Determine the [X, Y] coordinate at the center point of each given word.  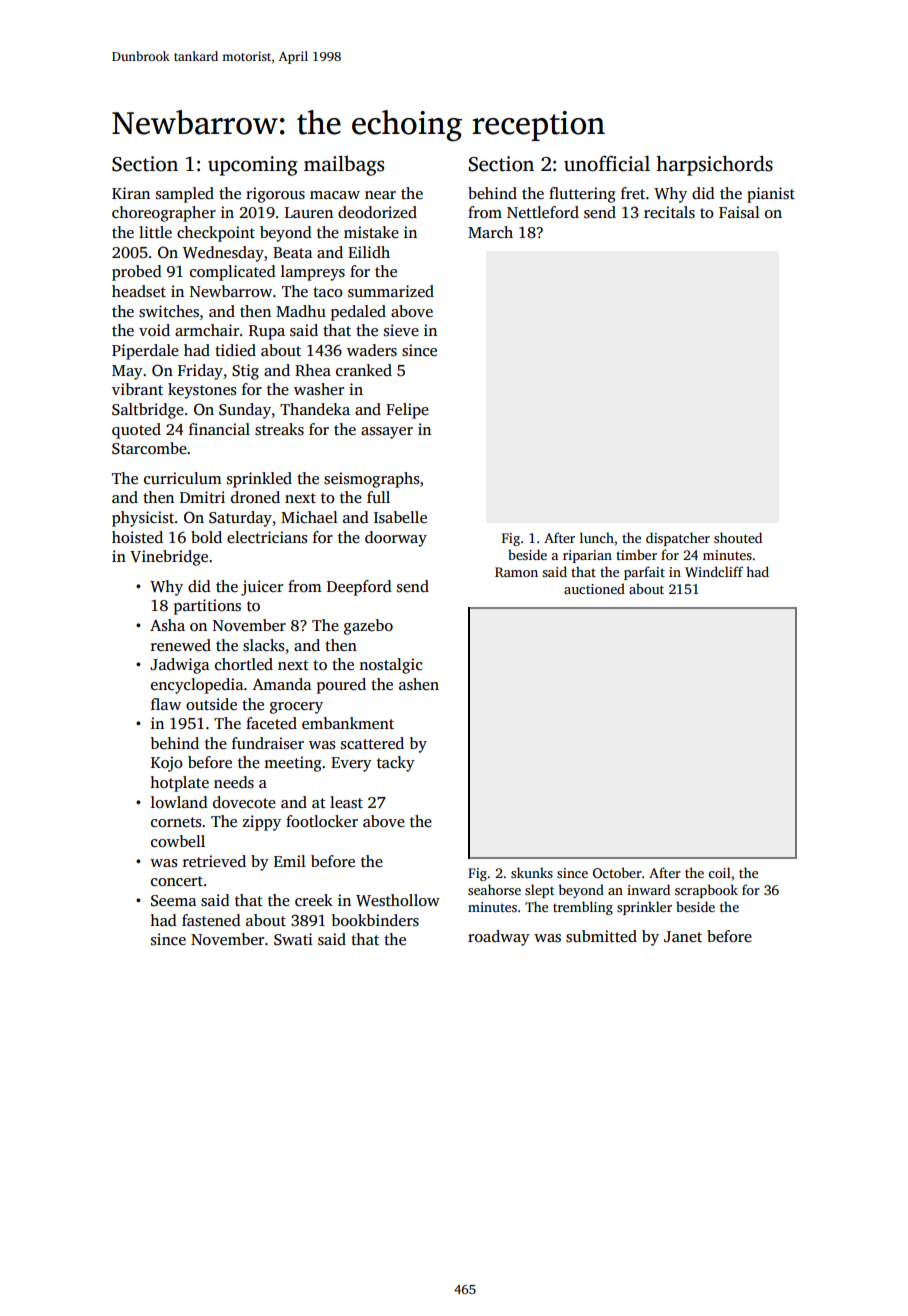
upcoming [253, 166]
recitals [669, 212]
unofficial [607, 163]
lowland [179, 802]
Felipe [407, 411]
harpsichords [714, 165]
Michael [309, 517]
